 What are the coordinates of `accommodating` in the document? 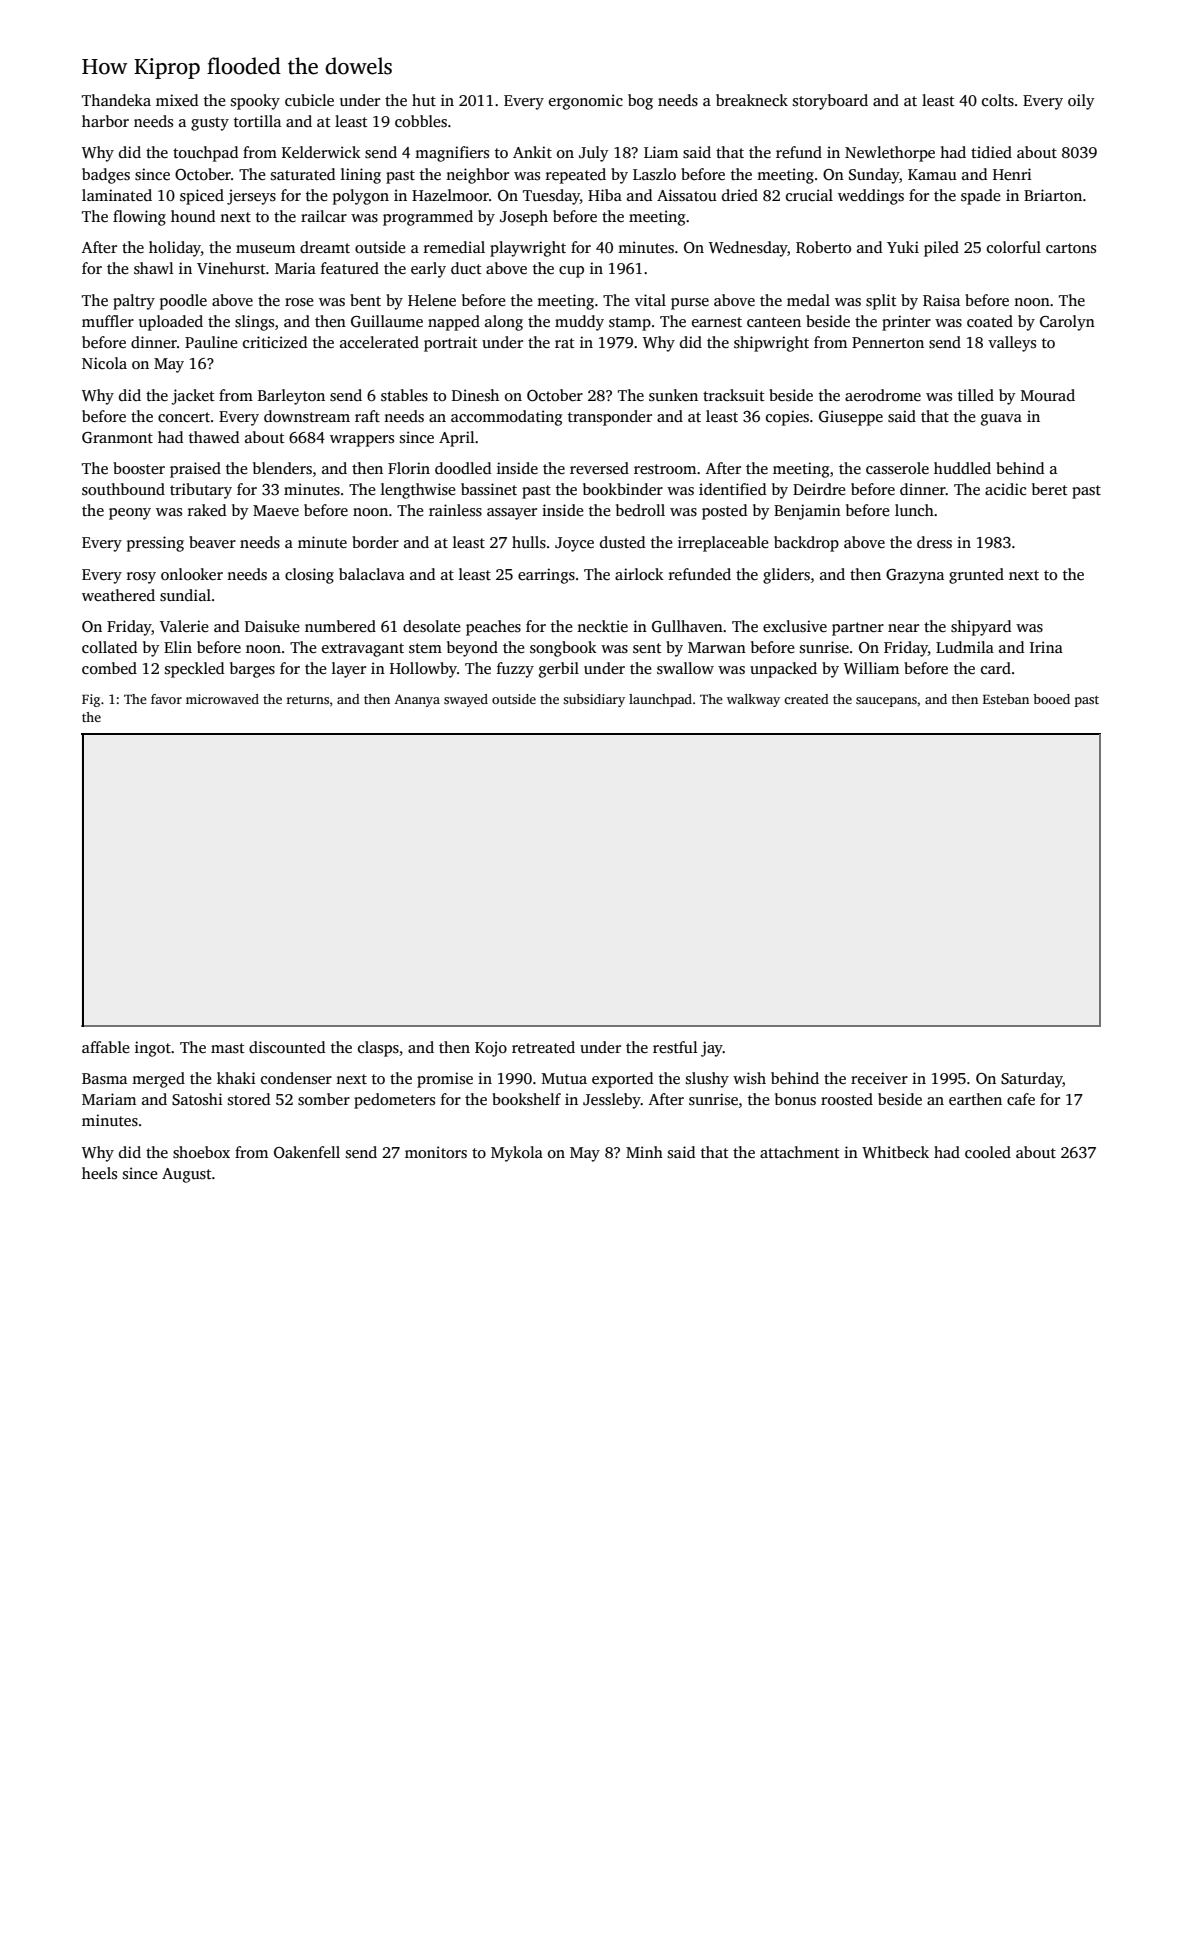 It's located at (506, 418).
